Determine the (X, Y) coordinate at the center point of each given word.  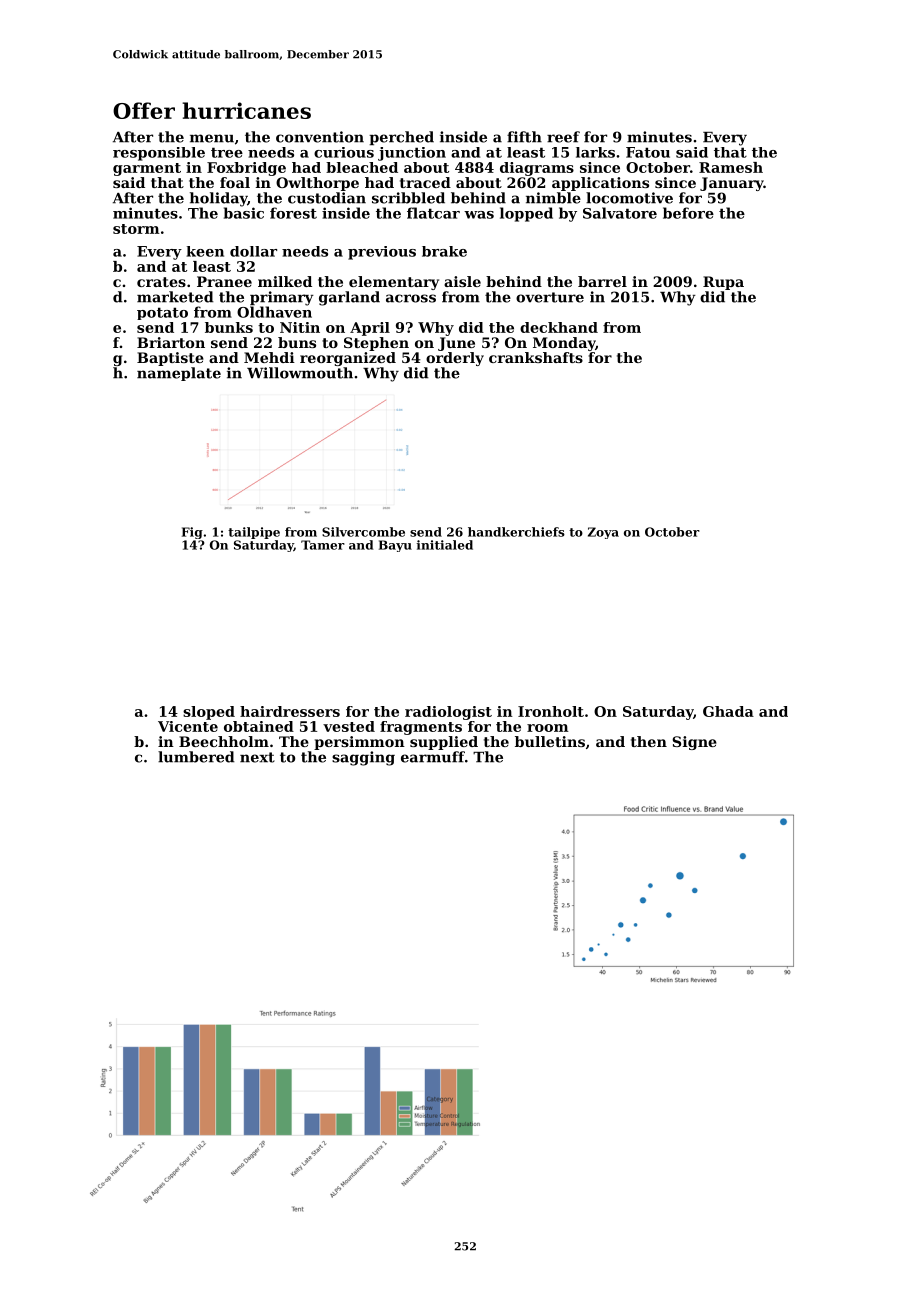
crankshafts (536, 357)
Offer (144, 110)
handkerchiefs (516, 532)
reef (563, 137)
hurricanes (246, 110)
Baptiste (170, 359)
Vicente (188, 726)
